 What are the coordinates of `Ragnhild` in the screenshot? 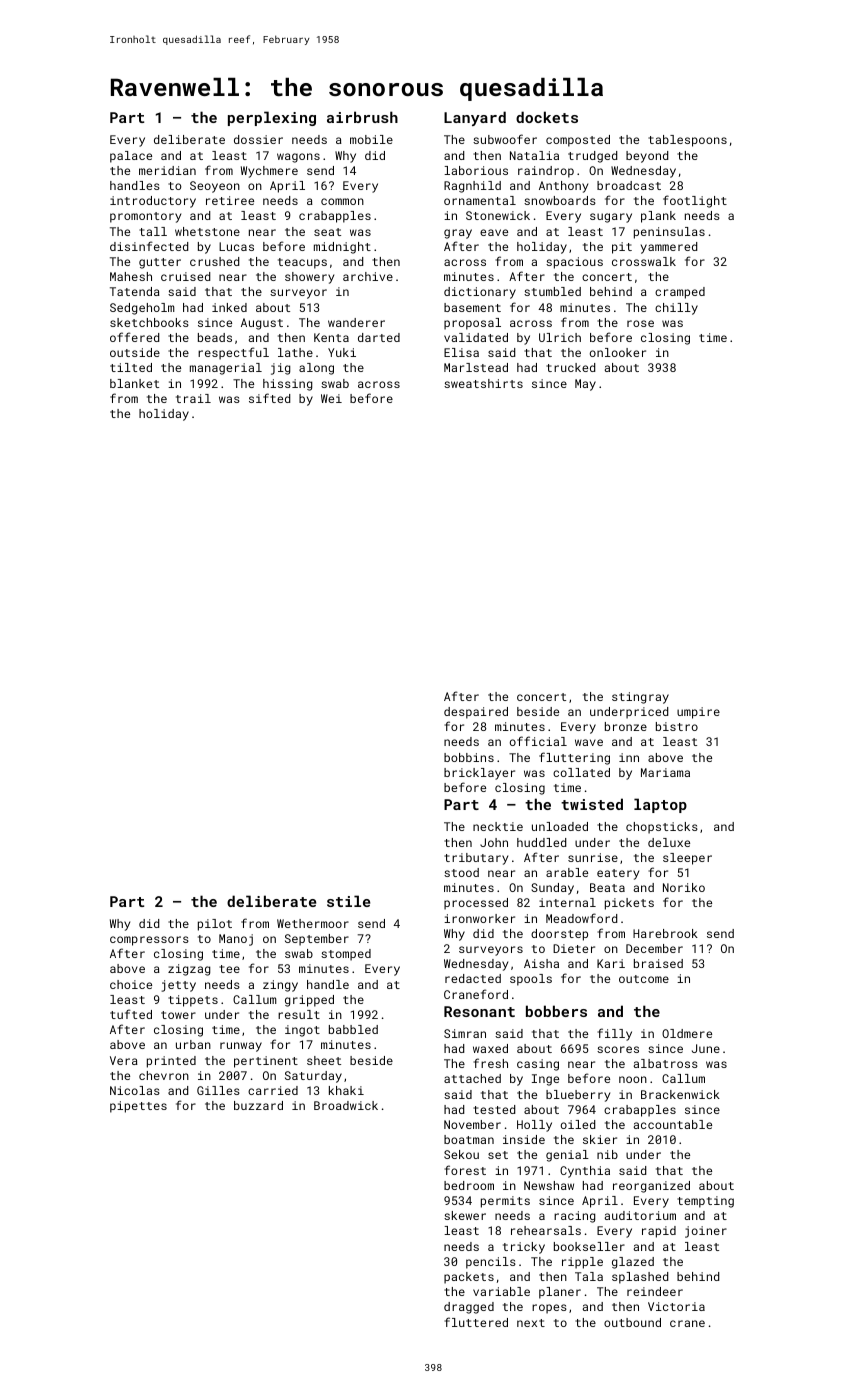 It's located at (472, 187).
